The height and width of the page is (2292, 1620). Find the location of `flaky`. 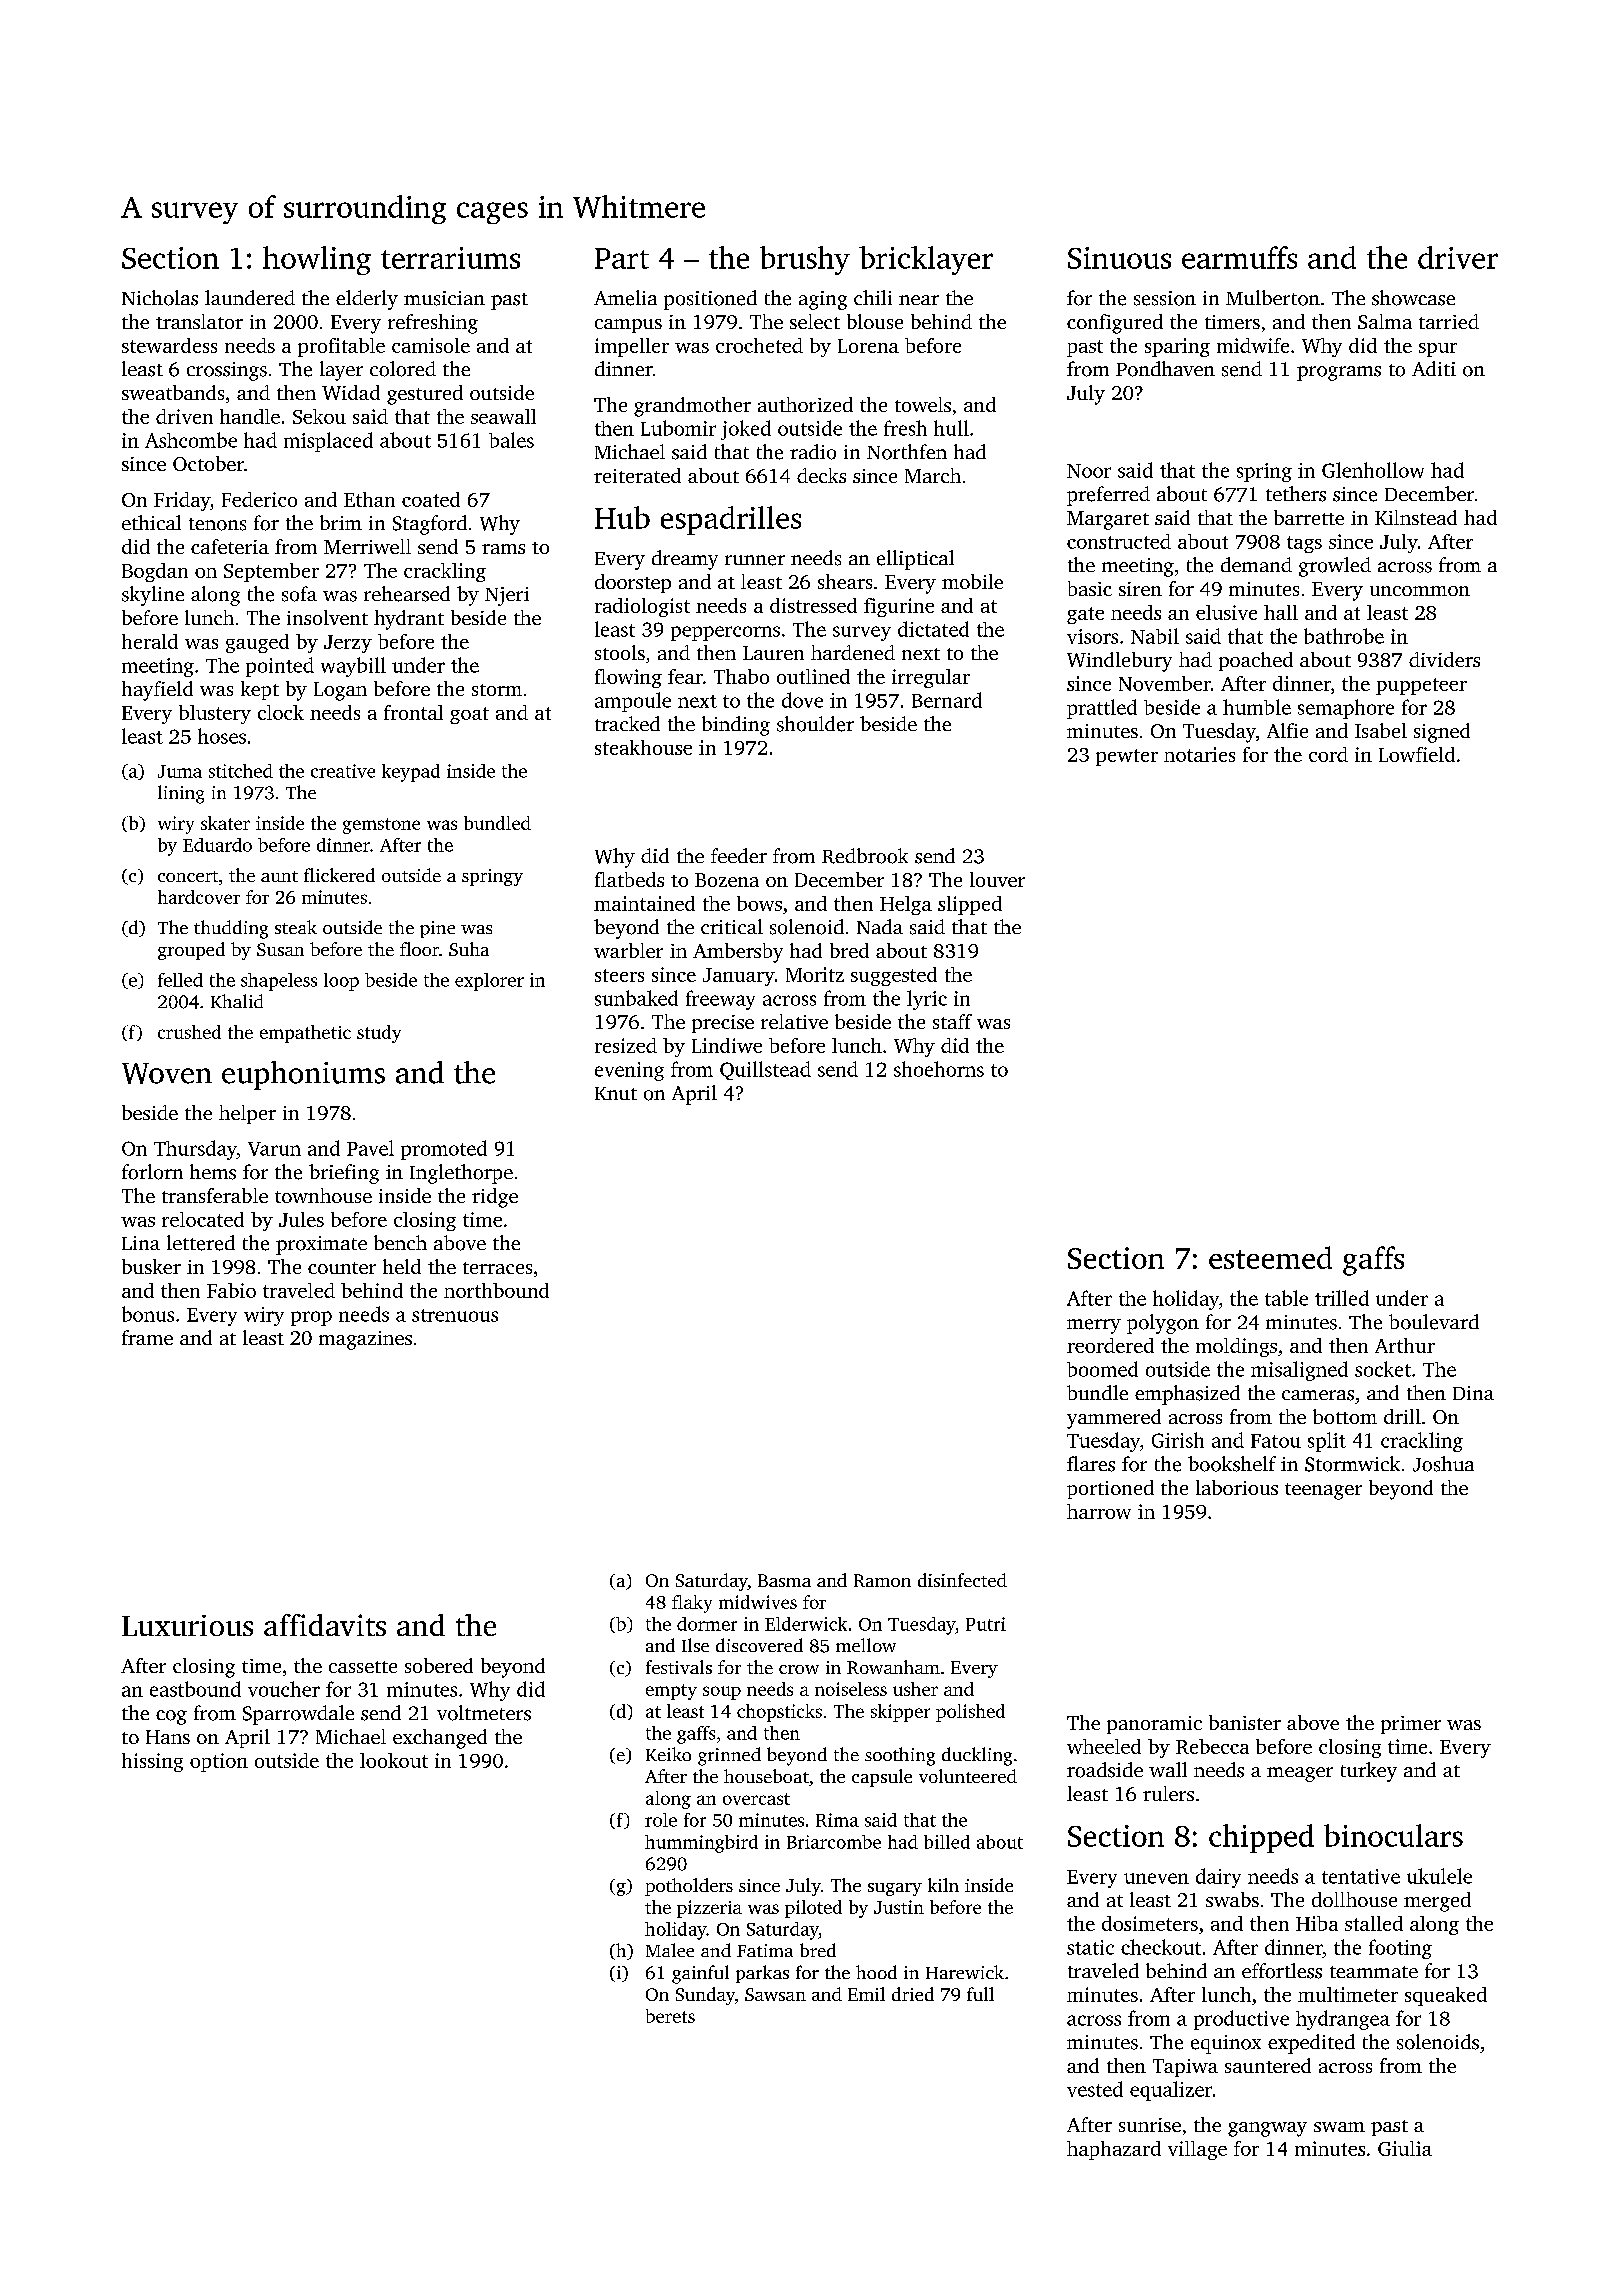

flaky is located at coordinates (692, 1604).
